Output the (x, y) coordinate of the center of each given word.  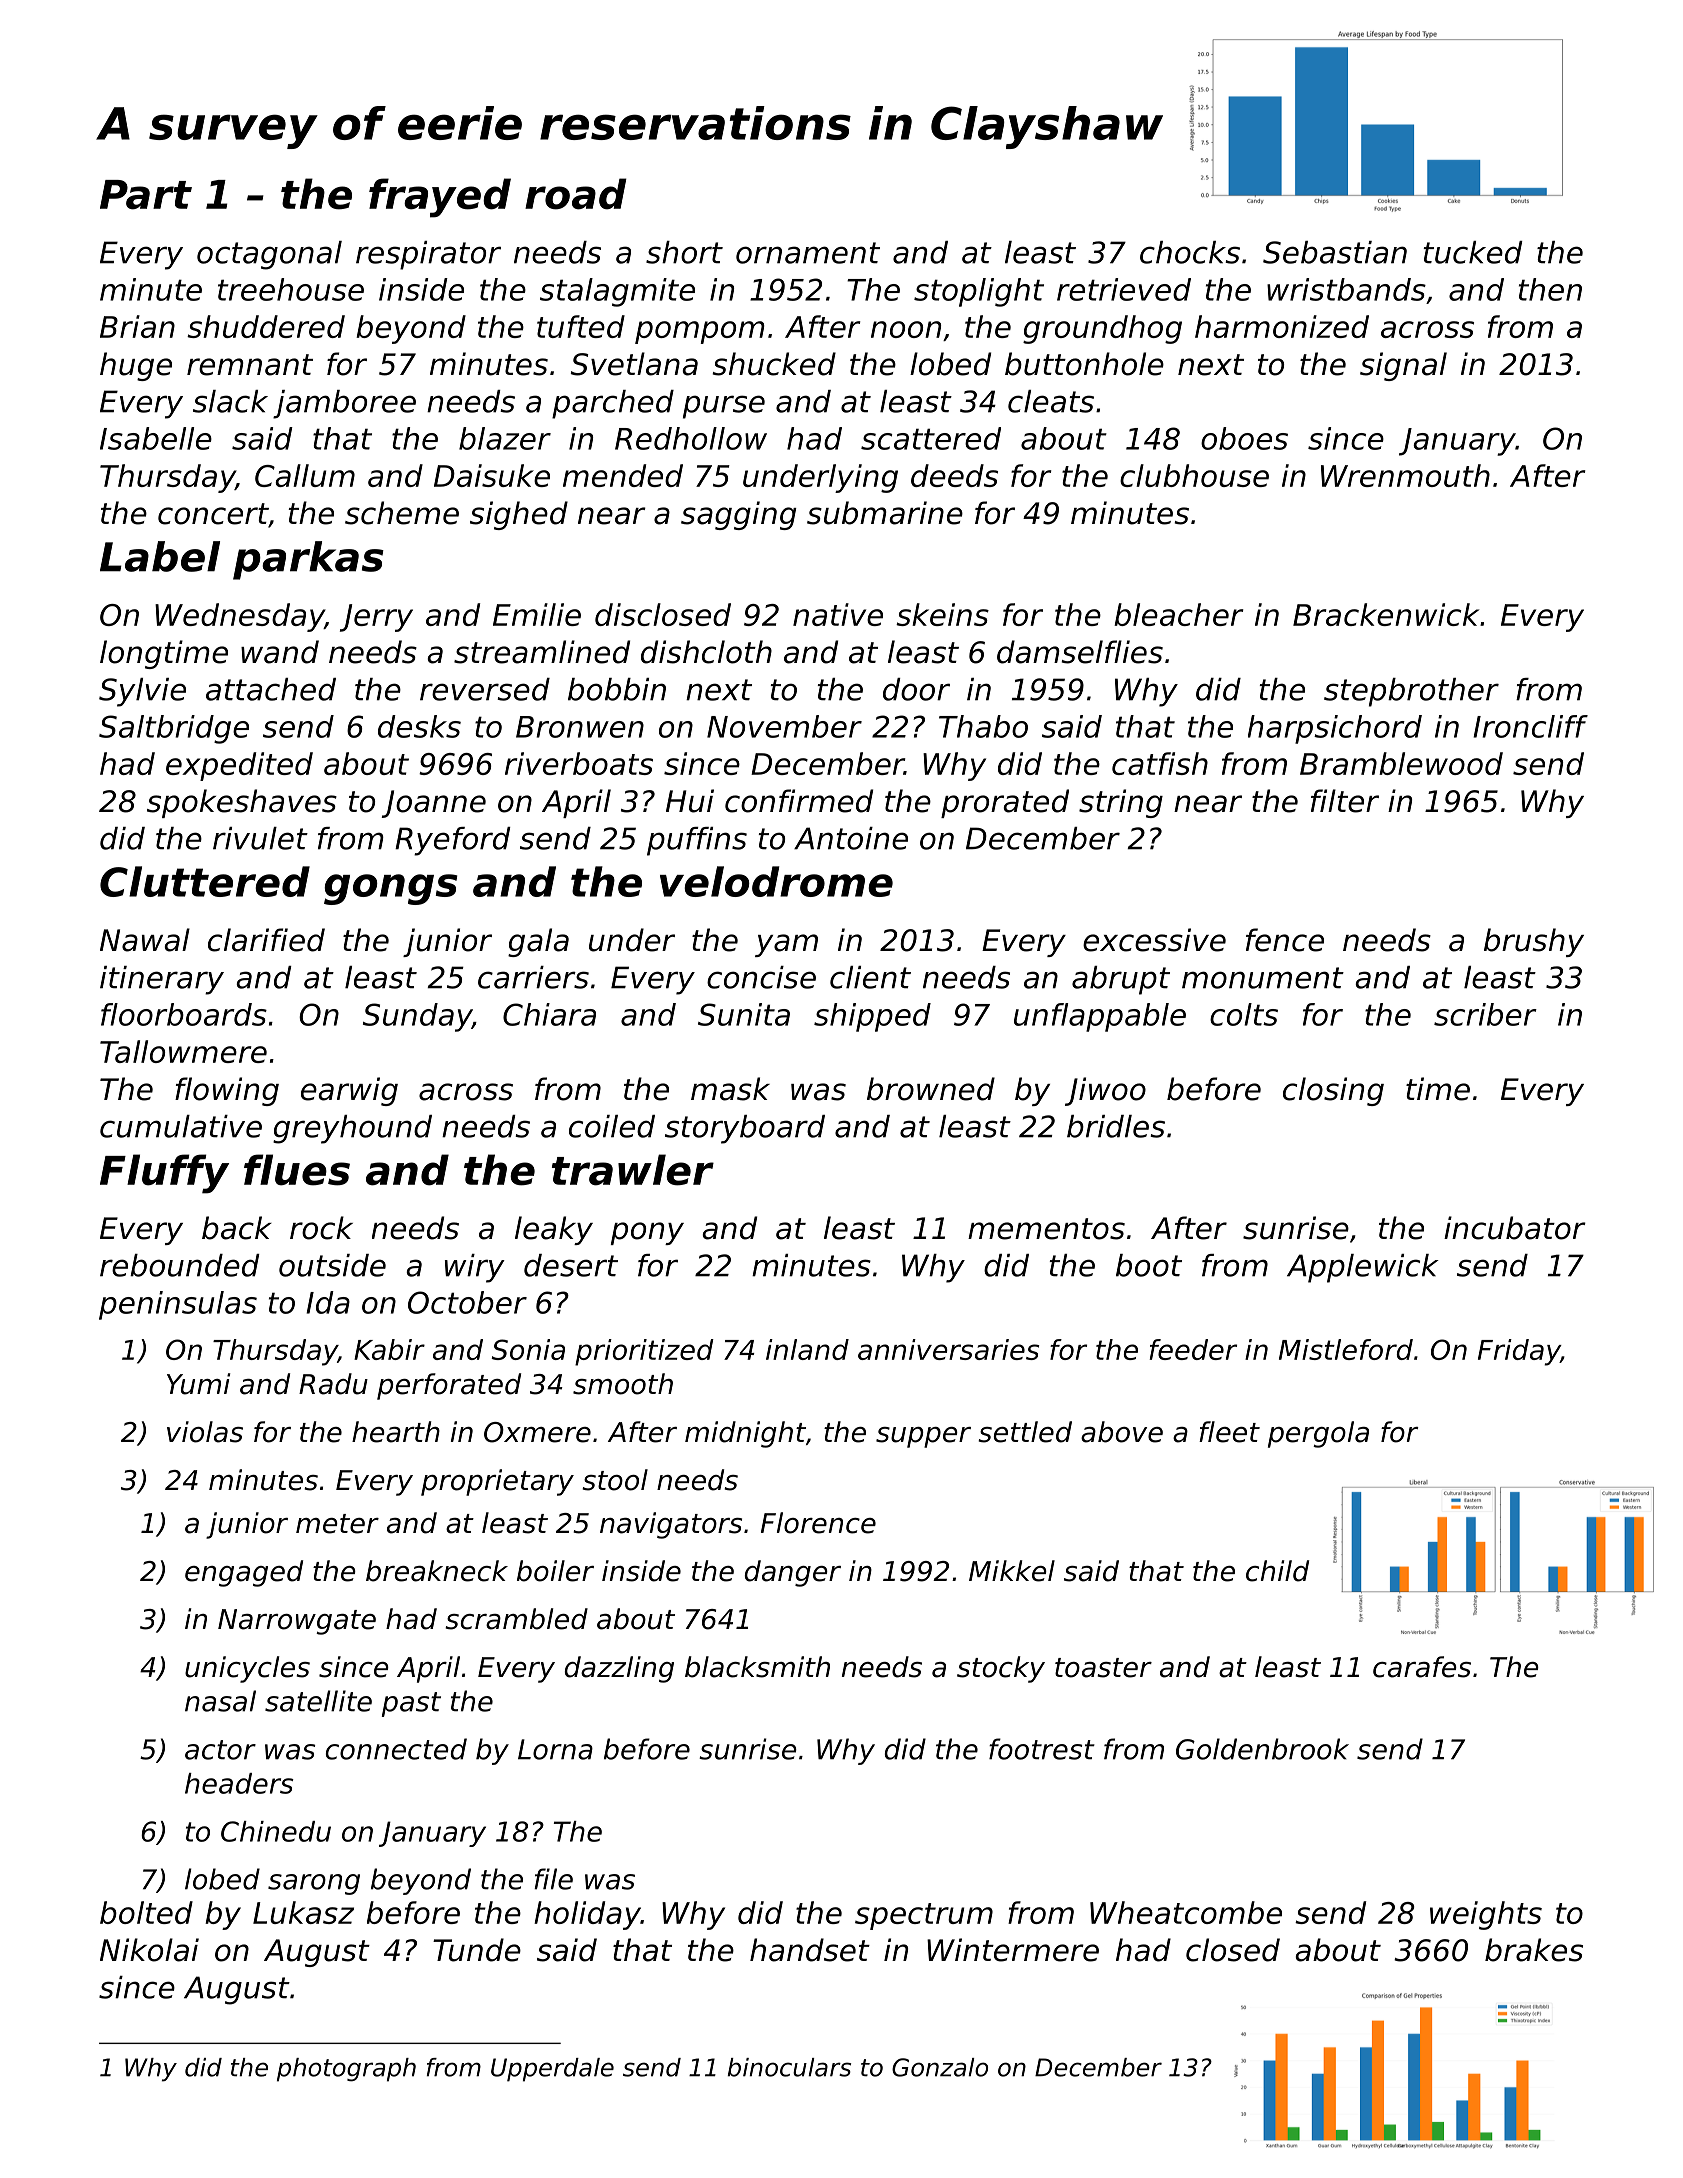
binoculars (789, 2067)
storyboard (745, 1129)
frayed (440, 198)
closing (1333, 1091)
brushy (1534, 942)
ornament (808, 253)
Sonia (528, 1349)
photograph (346, 2070)
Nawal (145, 940)
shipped (872, 1017)
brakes (1534, 1950)
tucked (1473, 252)
